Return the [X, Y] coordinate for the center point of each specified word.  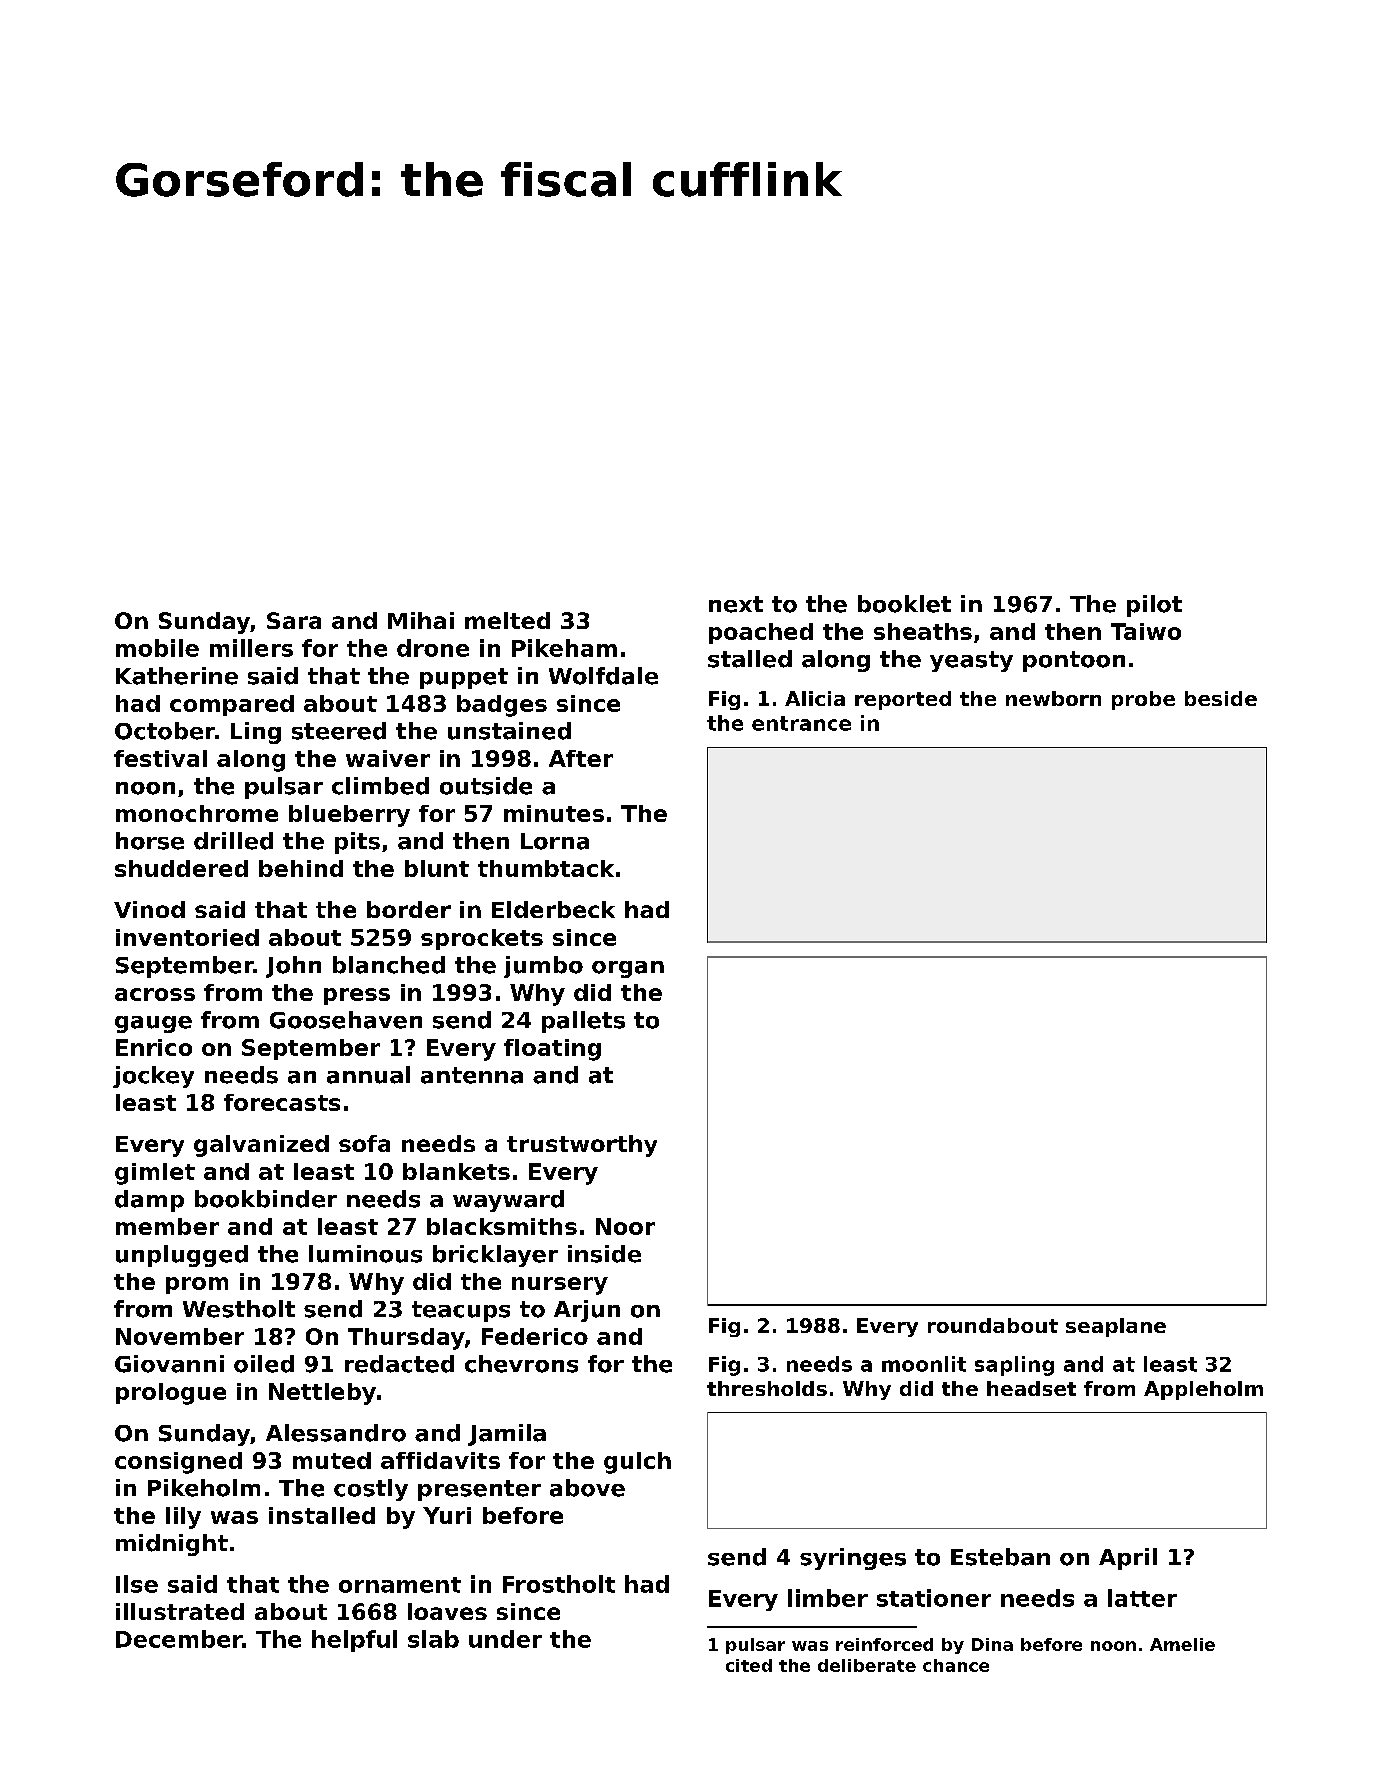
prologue [171, 1394]
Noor [625, 1226]
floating [552, 1050]
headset [1031, 1388]
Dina [992, 1644]
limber [828, 1598]
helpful [354, 1641]
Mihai [421, 620]
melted [507, 620]
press [357, 996]
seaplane [1116, 1327]
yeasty [971, 661]
